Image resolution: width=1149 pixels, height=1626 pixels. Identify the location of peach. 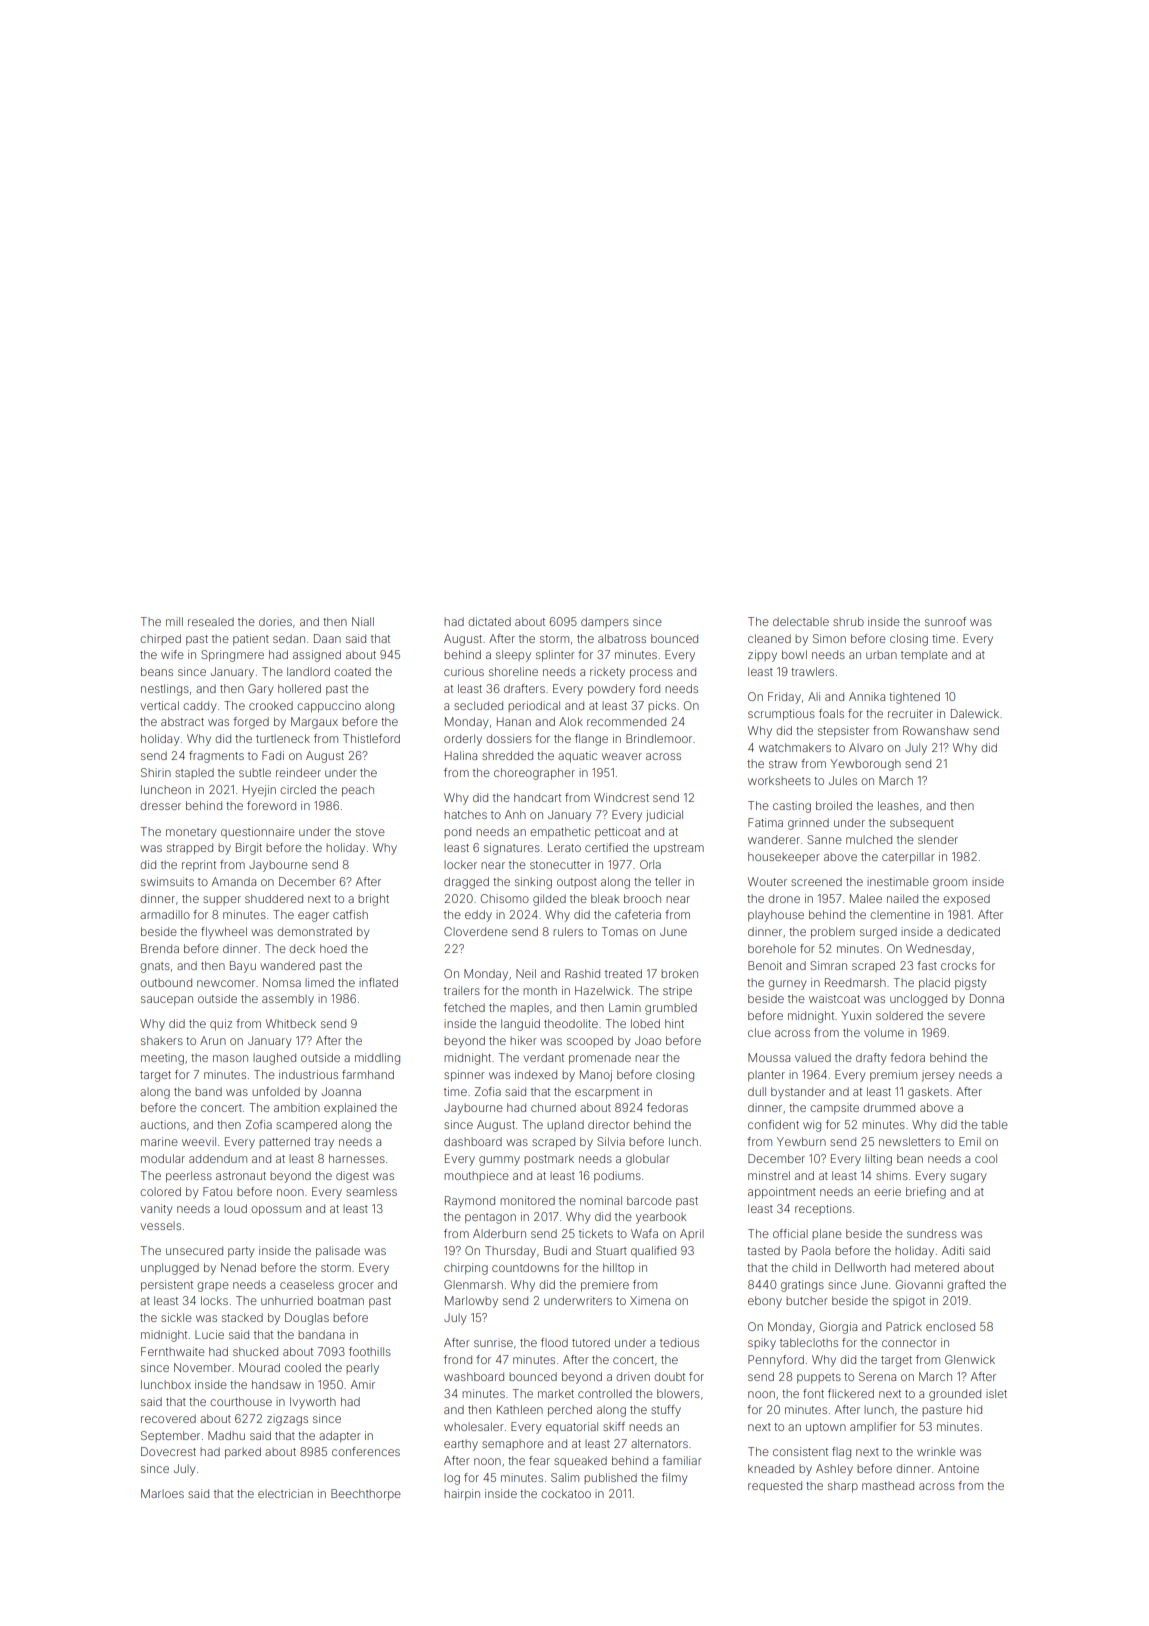
(358, 790).
